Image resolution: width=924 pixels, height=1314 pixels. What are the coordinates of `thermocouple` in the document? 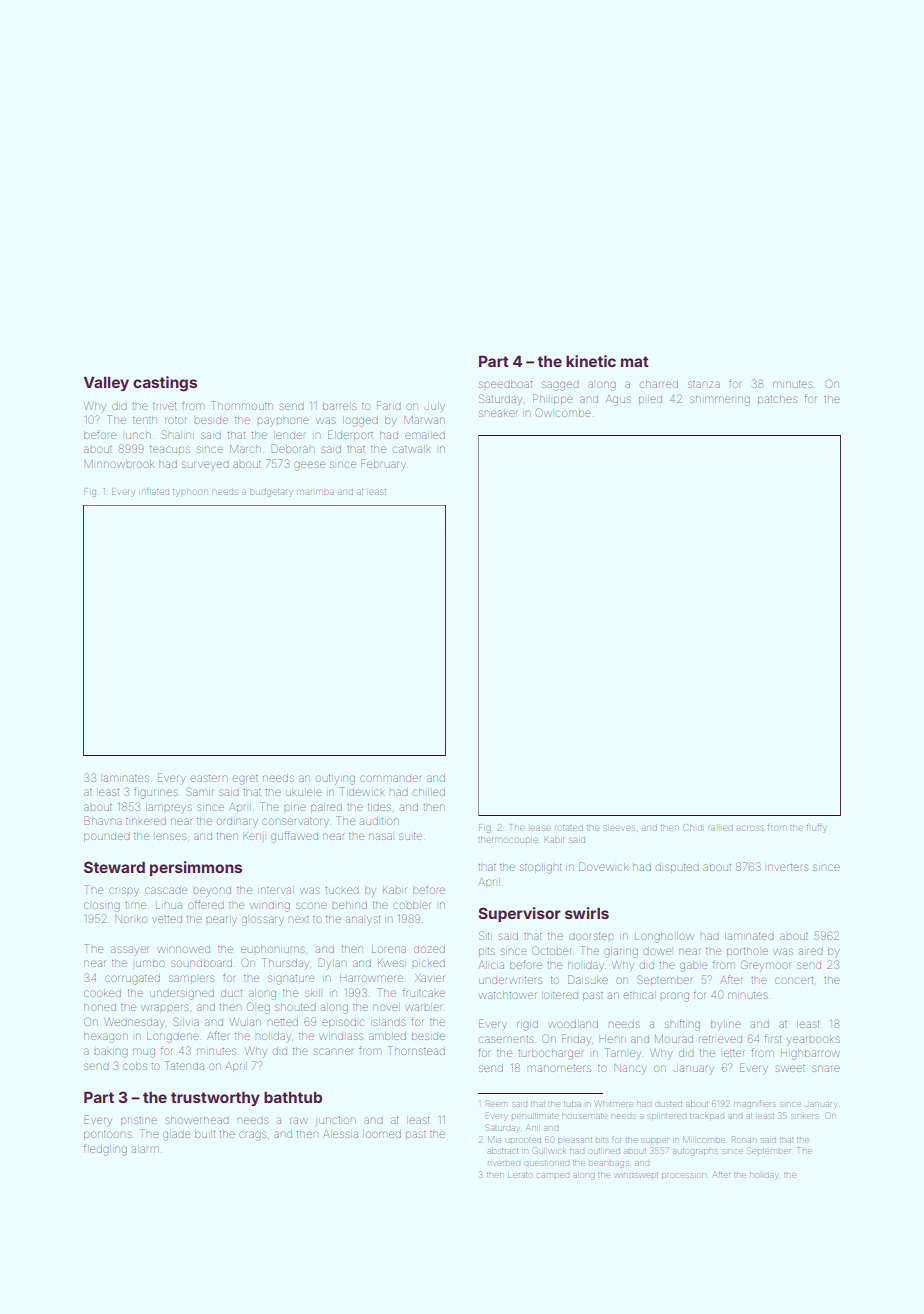 It's located at (507, 840).
